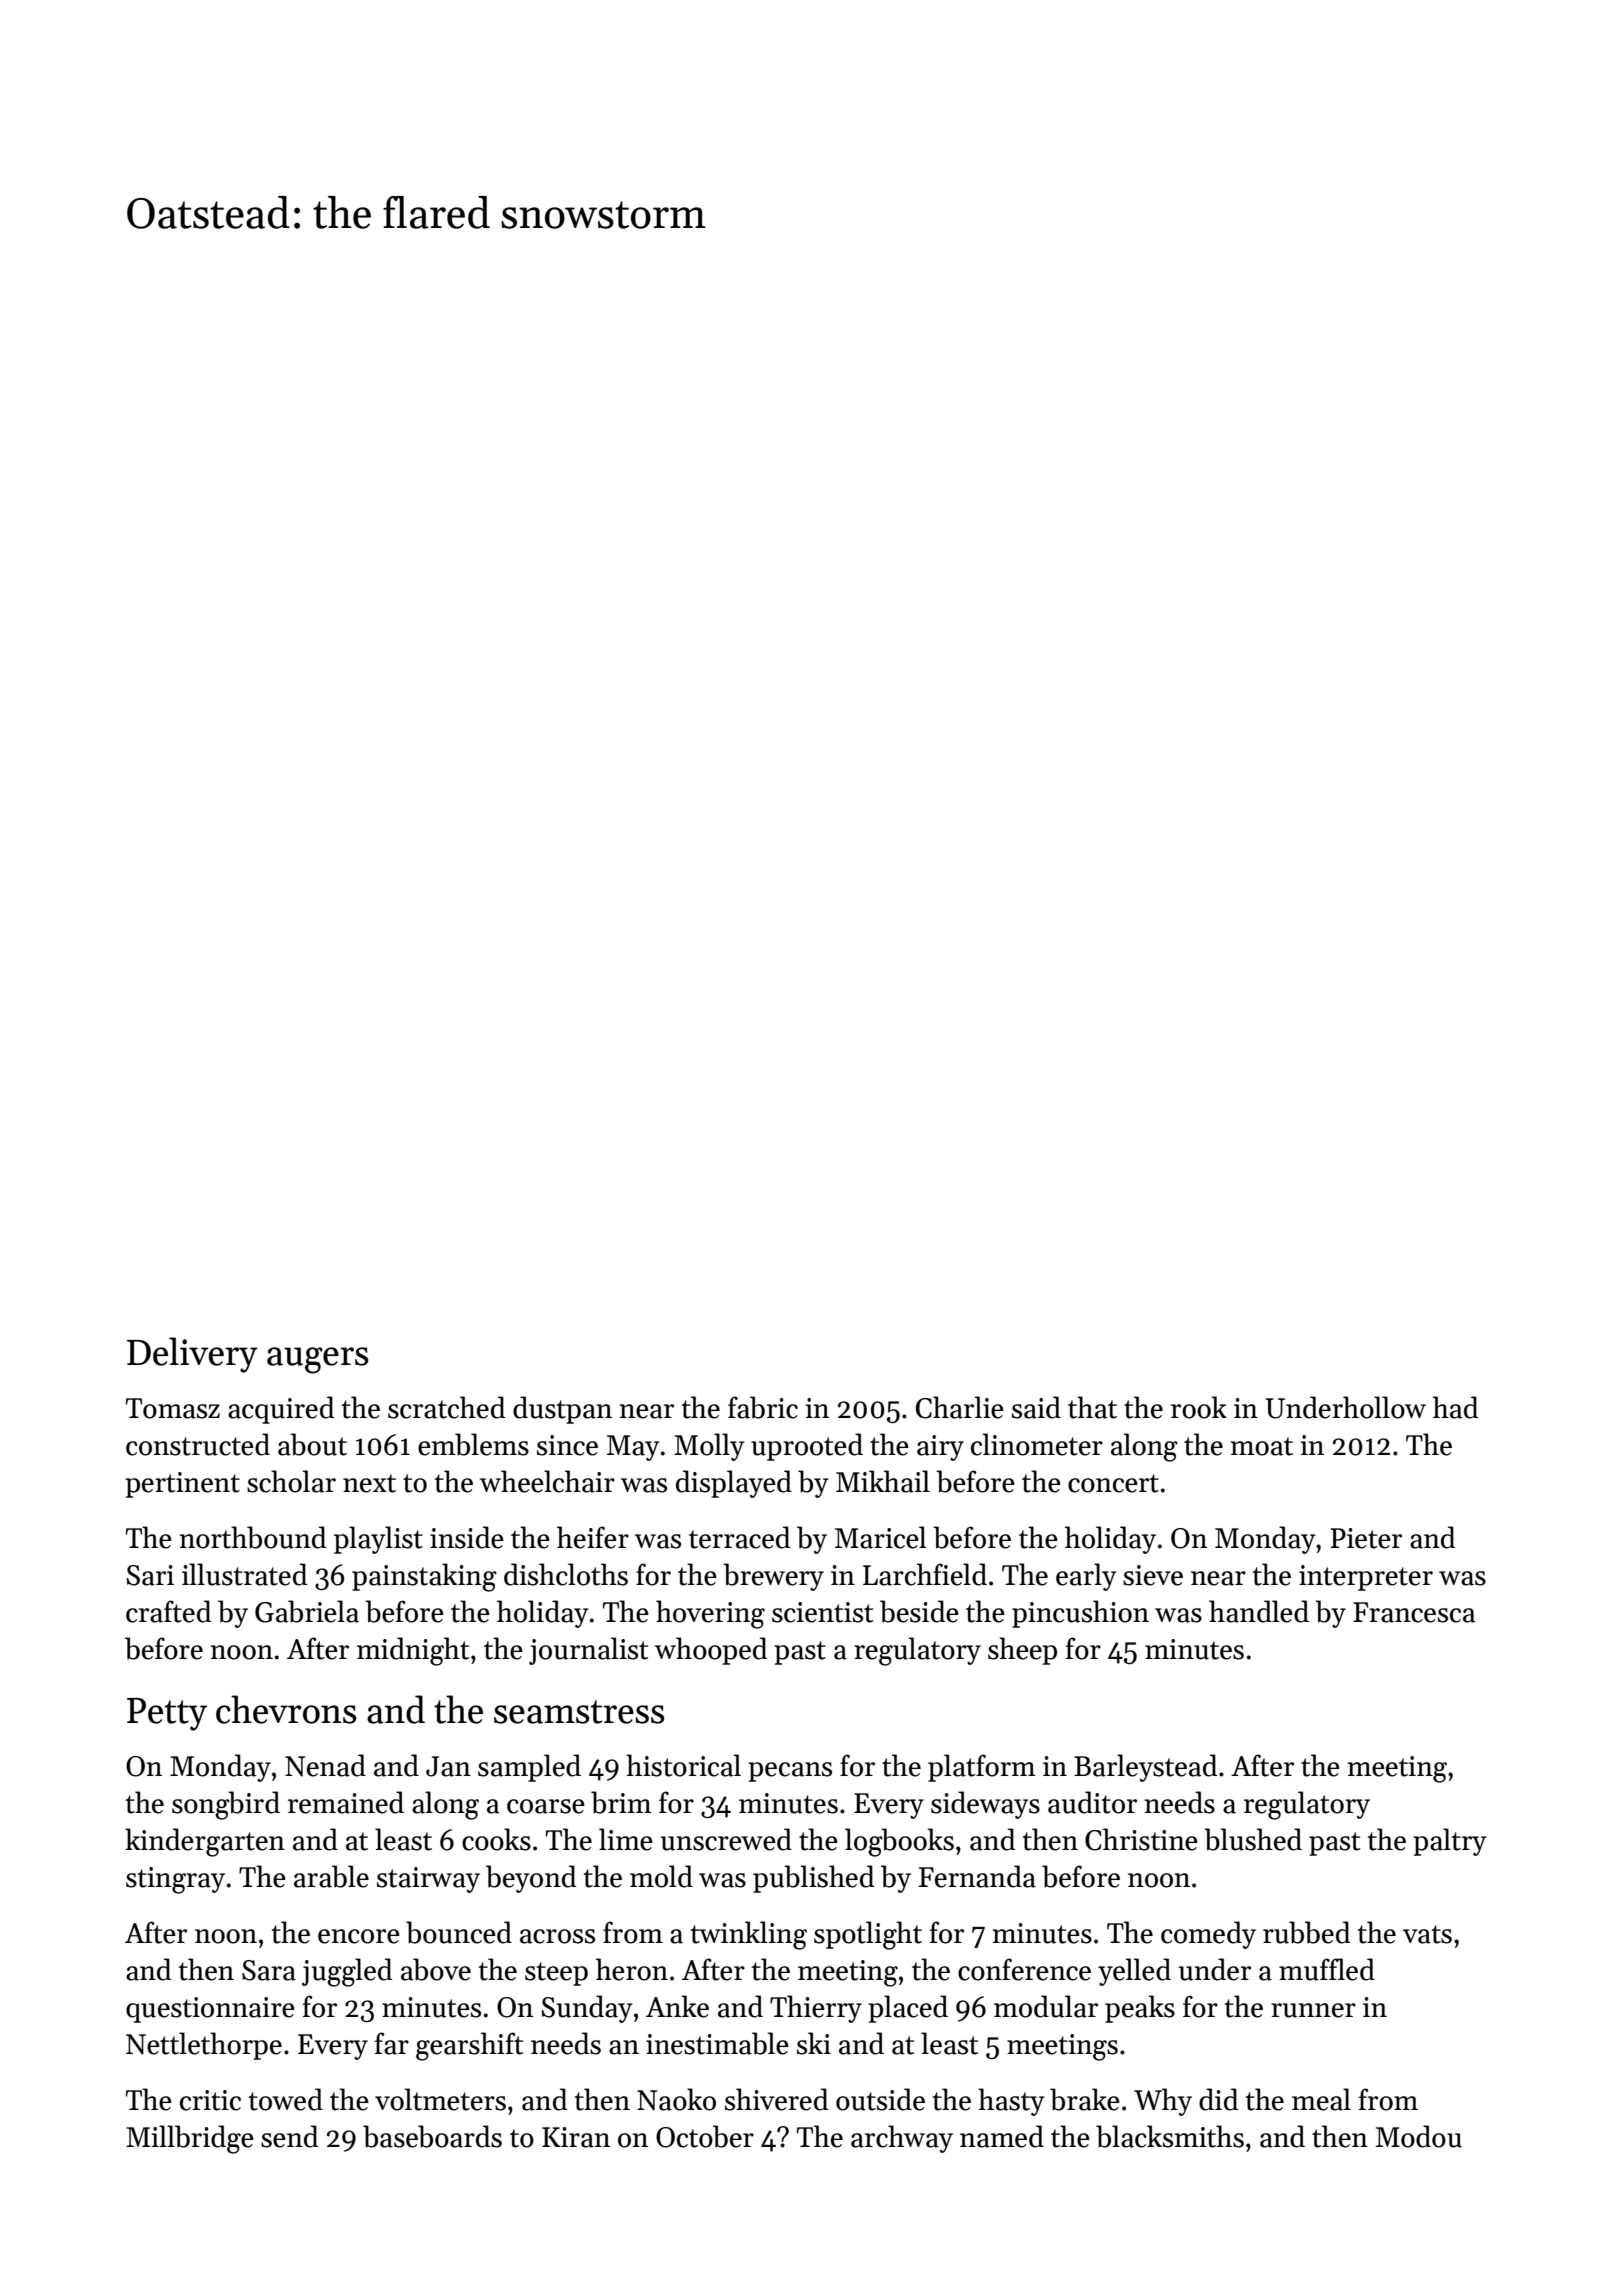 This image has height=2292, width=1620. Describe the element at coordinates (531, 1879) in the image. I see `beyond` at that location.
